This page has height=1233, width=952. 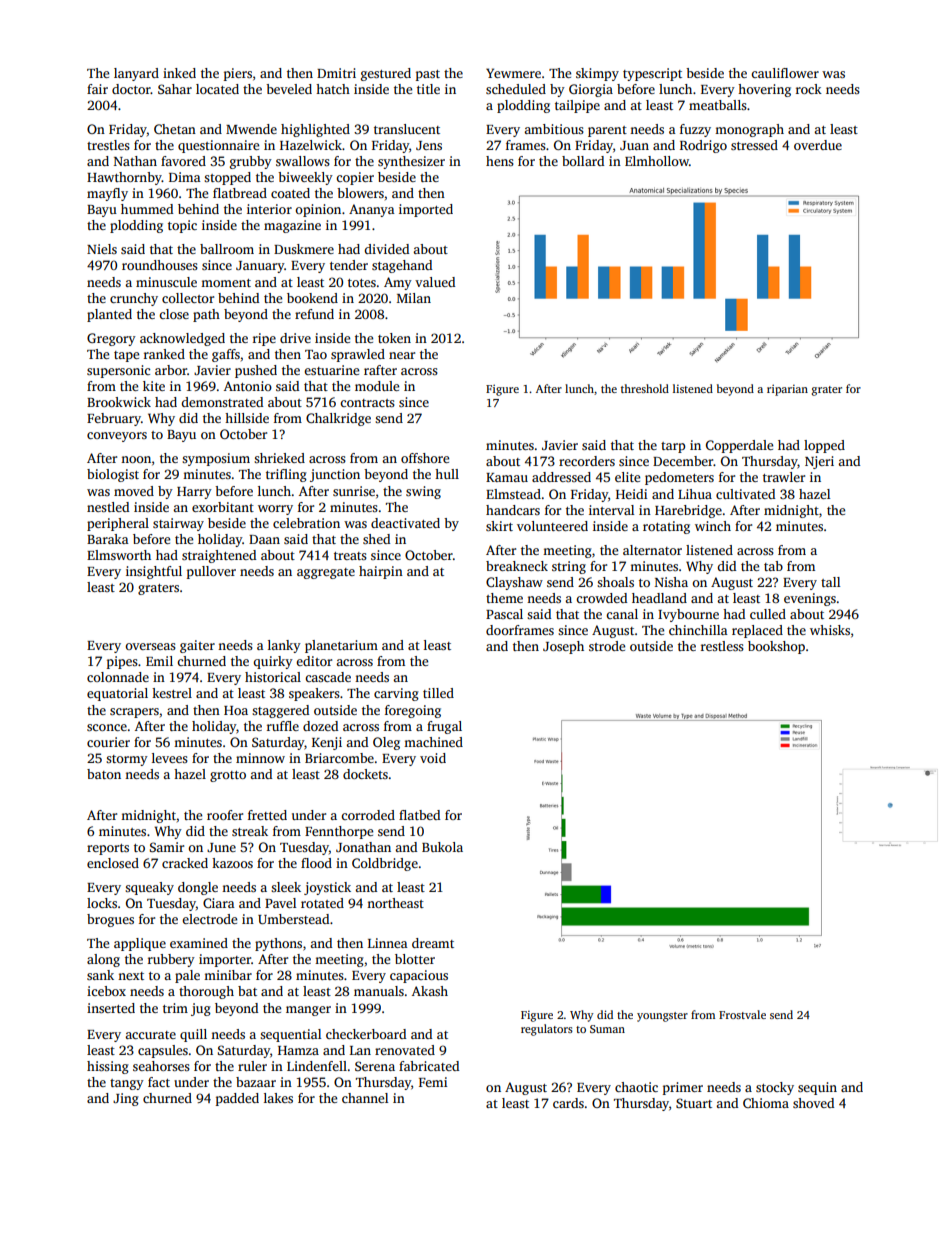 What do you see at coordinates (568, 1103) in the page?
I see `cards` at bounding box center [568, 1103].
